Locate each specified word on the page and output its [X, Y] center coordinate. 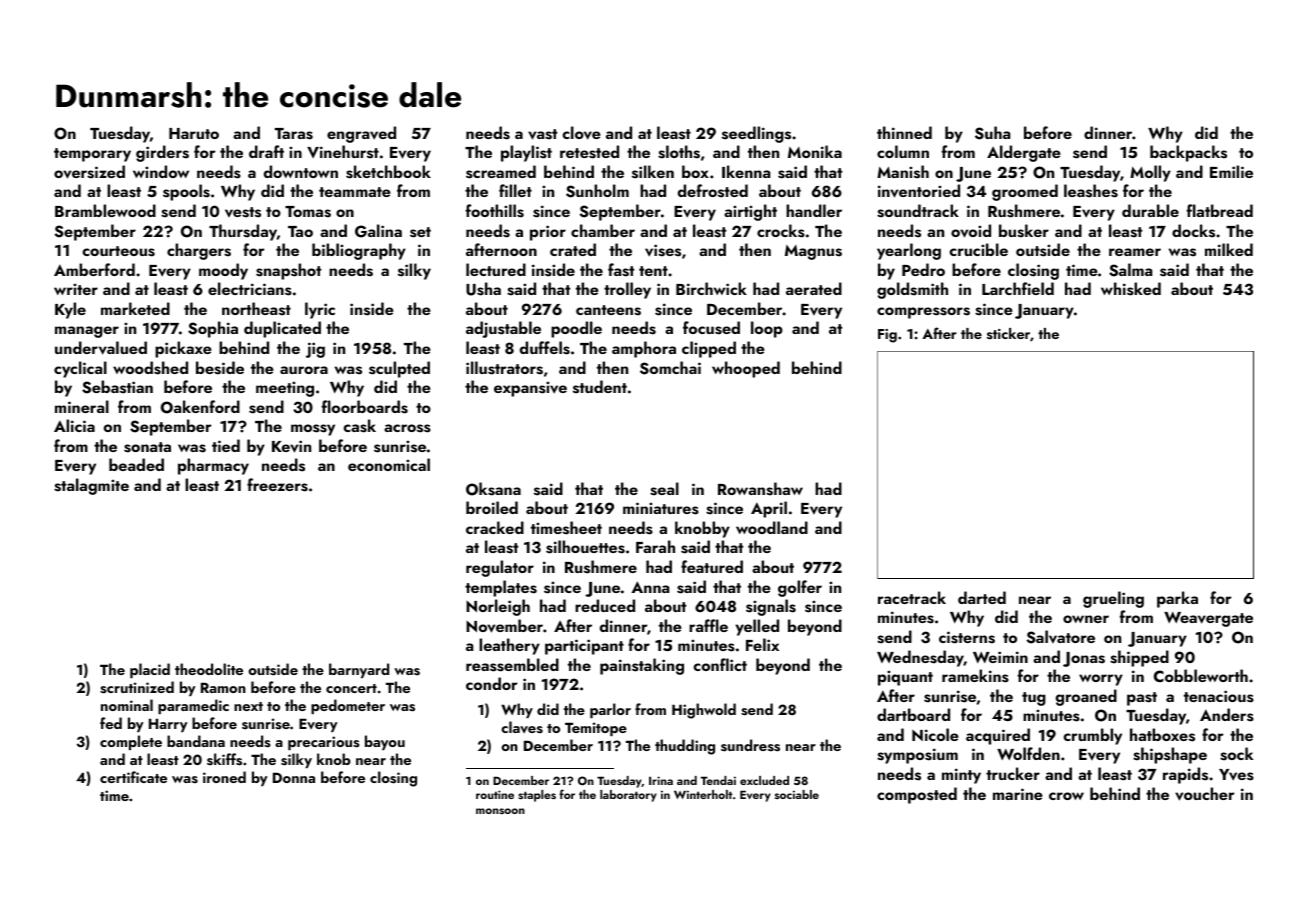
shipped [1139, 658]
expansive [530, 389]
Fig [887, 336]
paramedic [193, 706]
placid [150, 670]
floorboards [365, 407]
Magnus [813, 252]
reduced [605, 605]
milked [1229, 249]
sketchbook [388, 172]
